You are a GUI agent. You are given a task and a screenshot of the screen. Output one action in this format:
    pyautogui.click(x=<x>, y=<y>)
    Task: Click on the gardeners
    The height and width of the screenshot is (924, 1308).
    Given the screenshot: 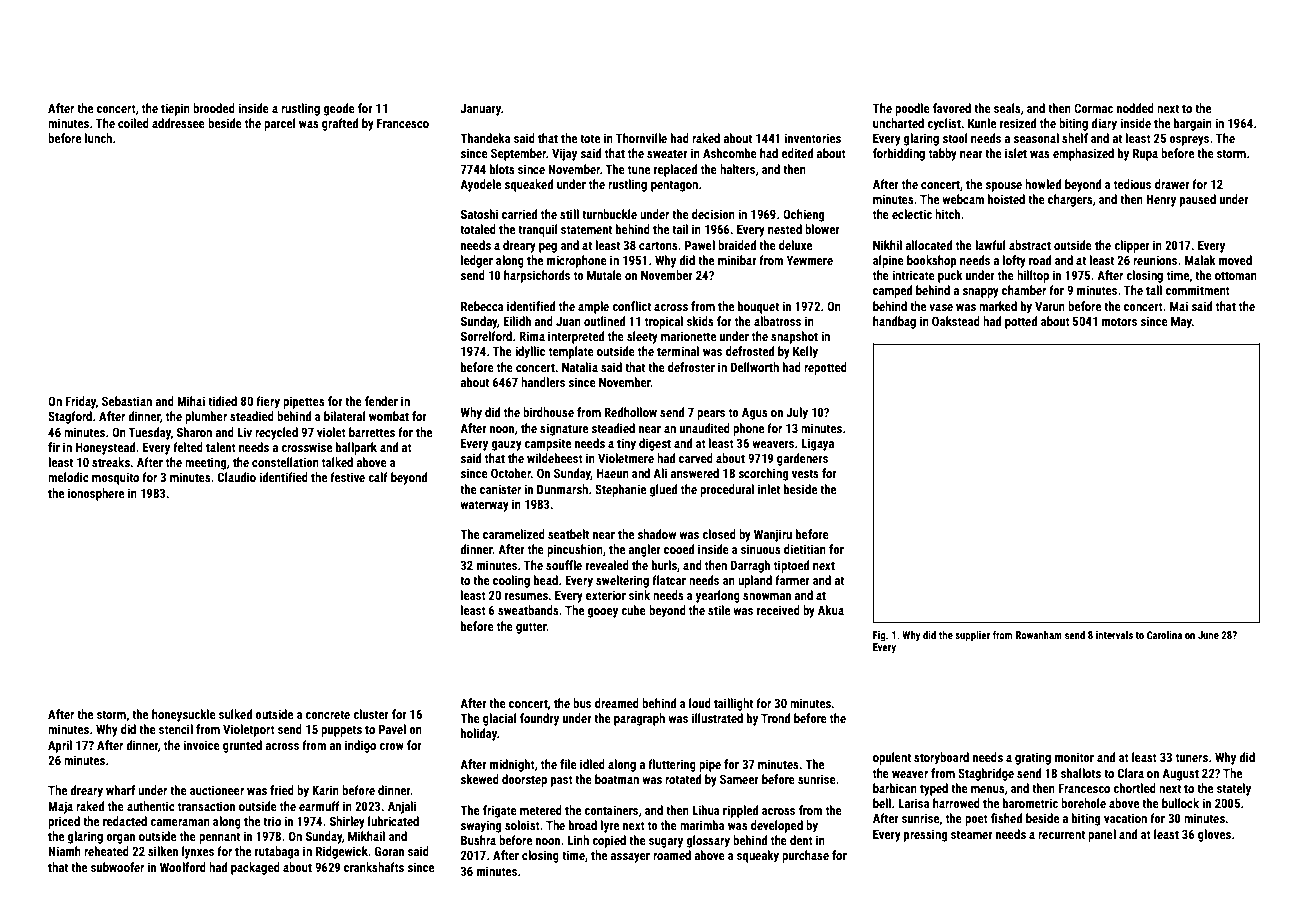 What is the action you would take?
    pyautogui.click(x=802, y=459)
